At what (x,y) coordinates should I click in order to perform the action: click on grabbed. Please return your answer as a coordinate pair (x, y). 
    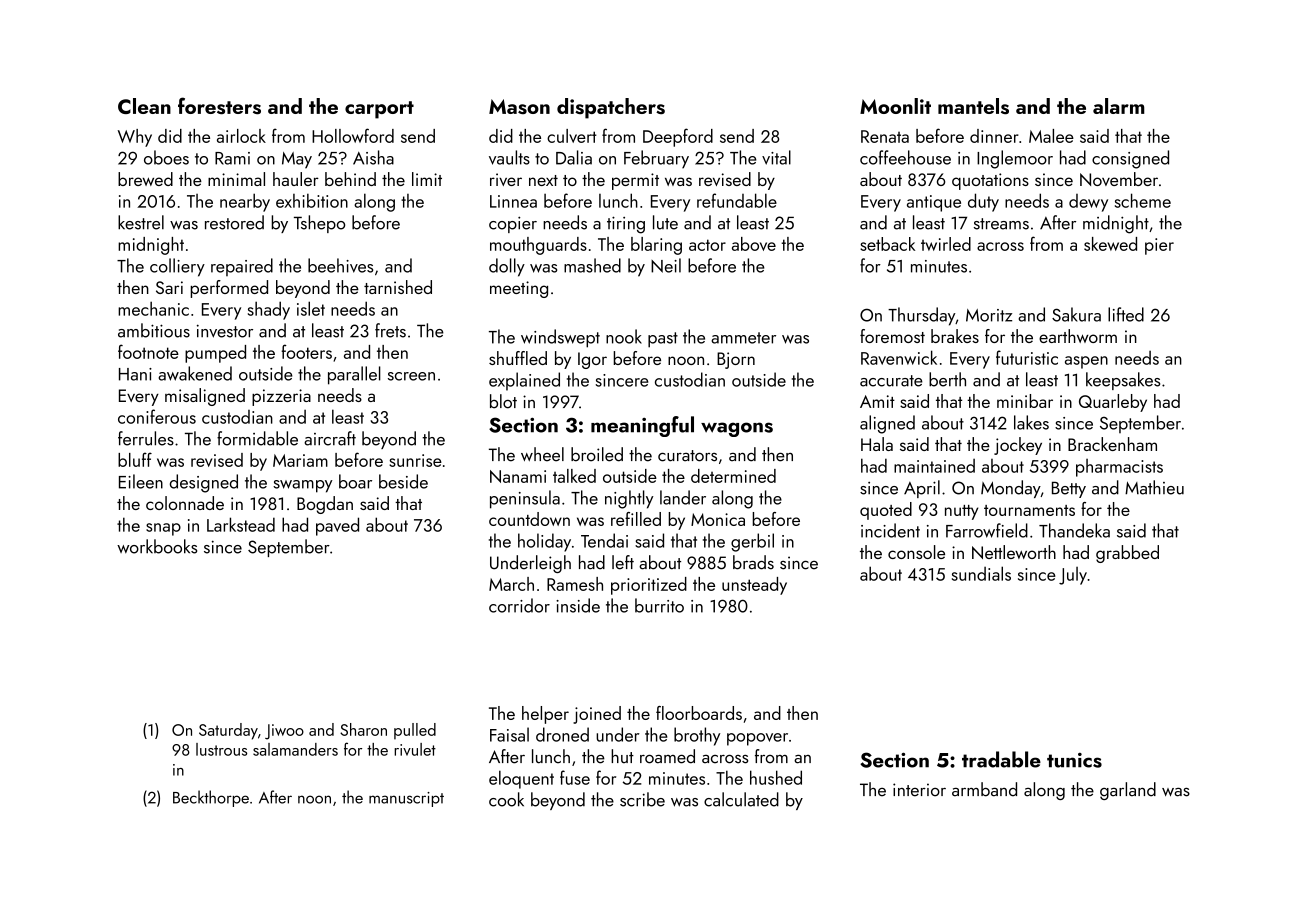
    Looking at the image, I should click on (1127, 554).
